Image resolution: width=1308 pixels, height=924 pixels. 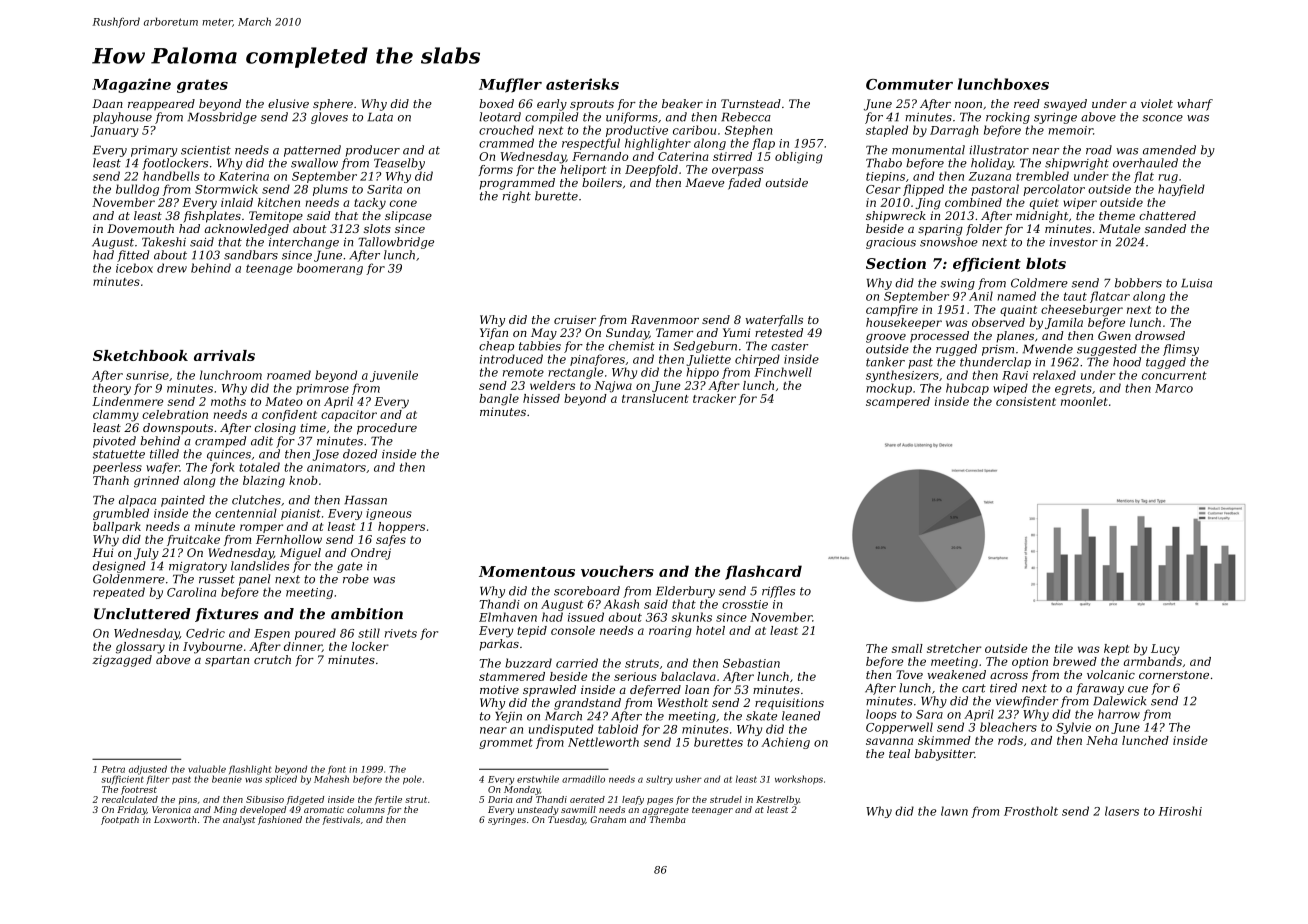 I want to click on small, so click(x=907, y=648).
